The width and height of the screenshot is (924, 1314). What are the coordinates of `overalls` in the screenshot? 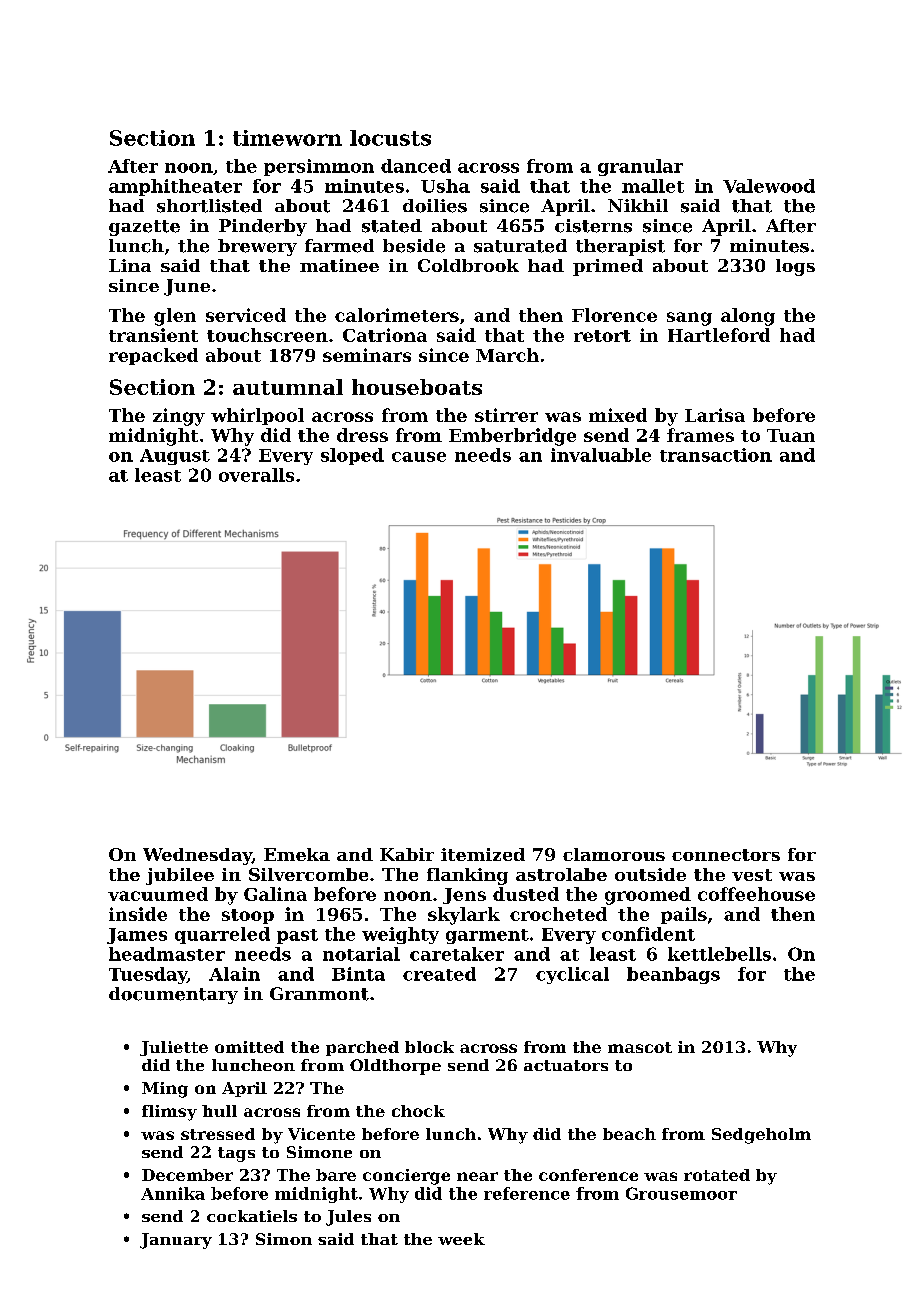 It's located at (256, 475).
